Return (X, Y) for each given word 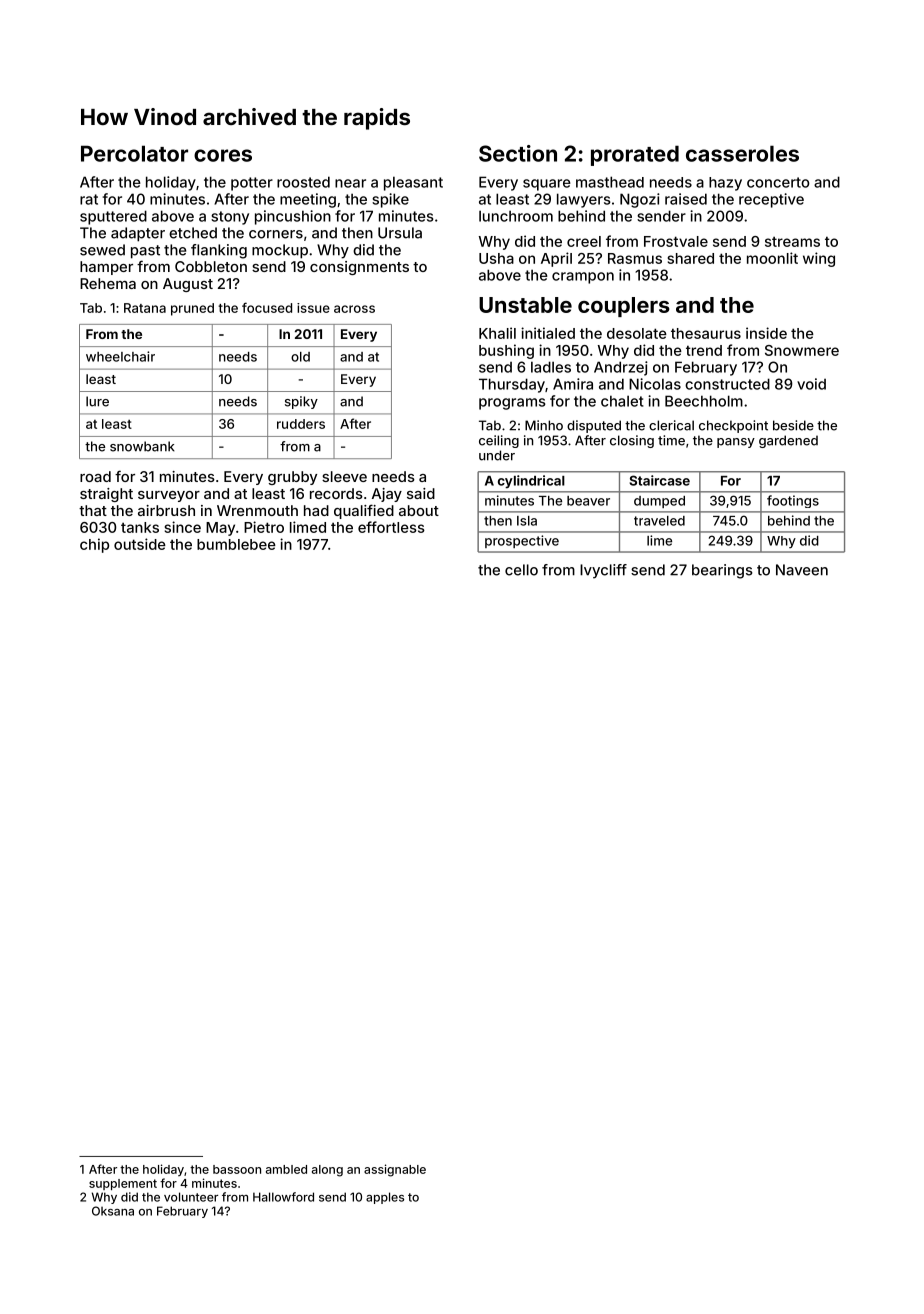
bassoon (237, 1169)
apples (385, 1198)
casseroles (742, 153)
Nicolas (655, 384)
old (300, 357)
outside (140, 544)
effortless (391, 527)
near (350, 183)
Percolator (134, 153)
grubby (292, 478)
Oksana (113, 1211)
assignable (395, 1170)
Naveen (802, 570)
